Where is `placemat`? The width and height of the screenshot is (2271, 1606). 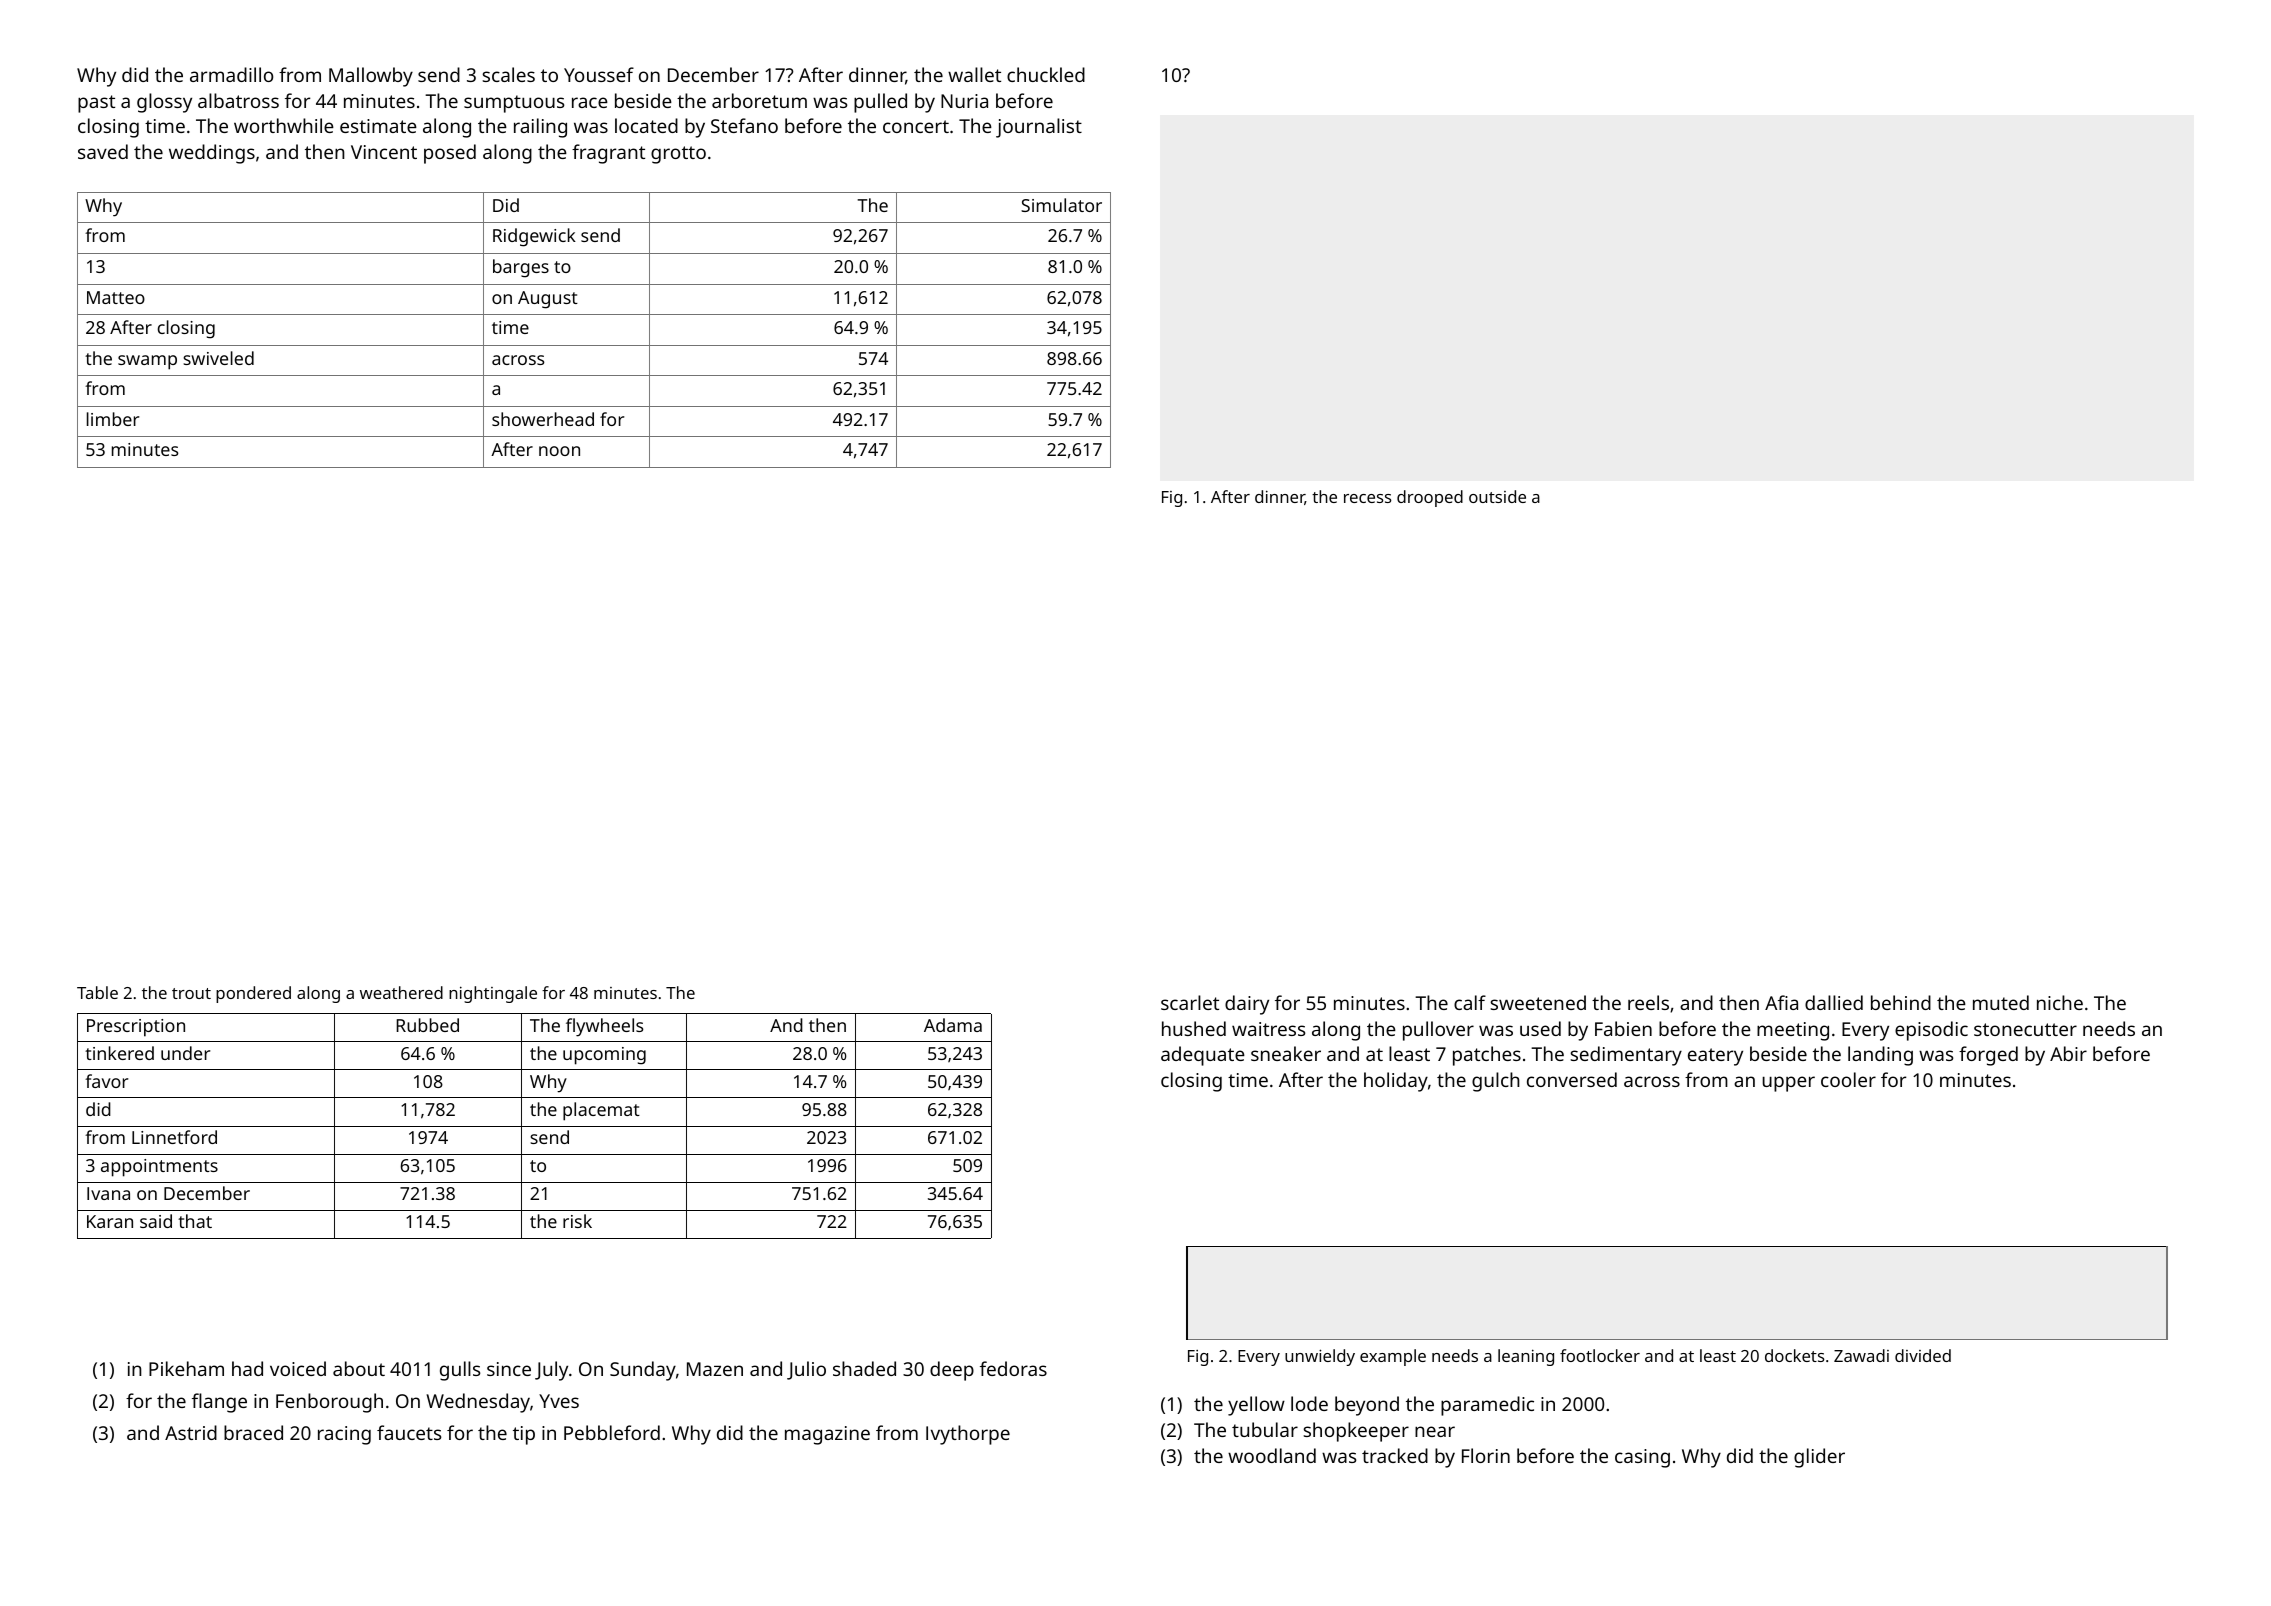 placemat is located at coordinates (601, 1111).
